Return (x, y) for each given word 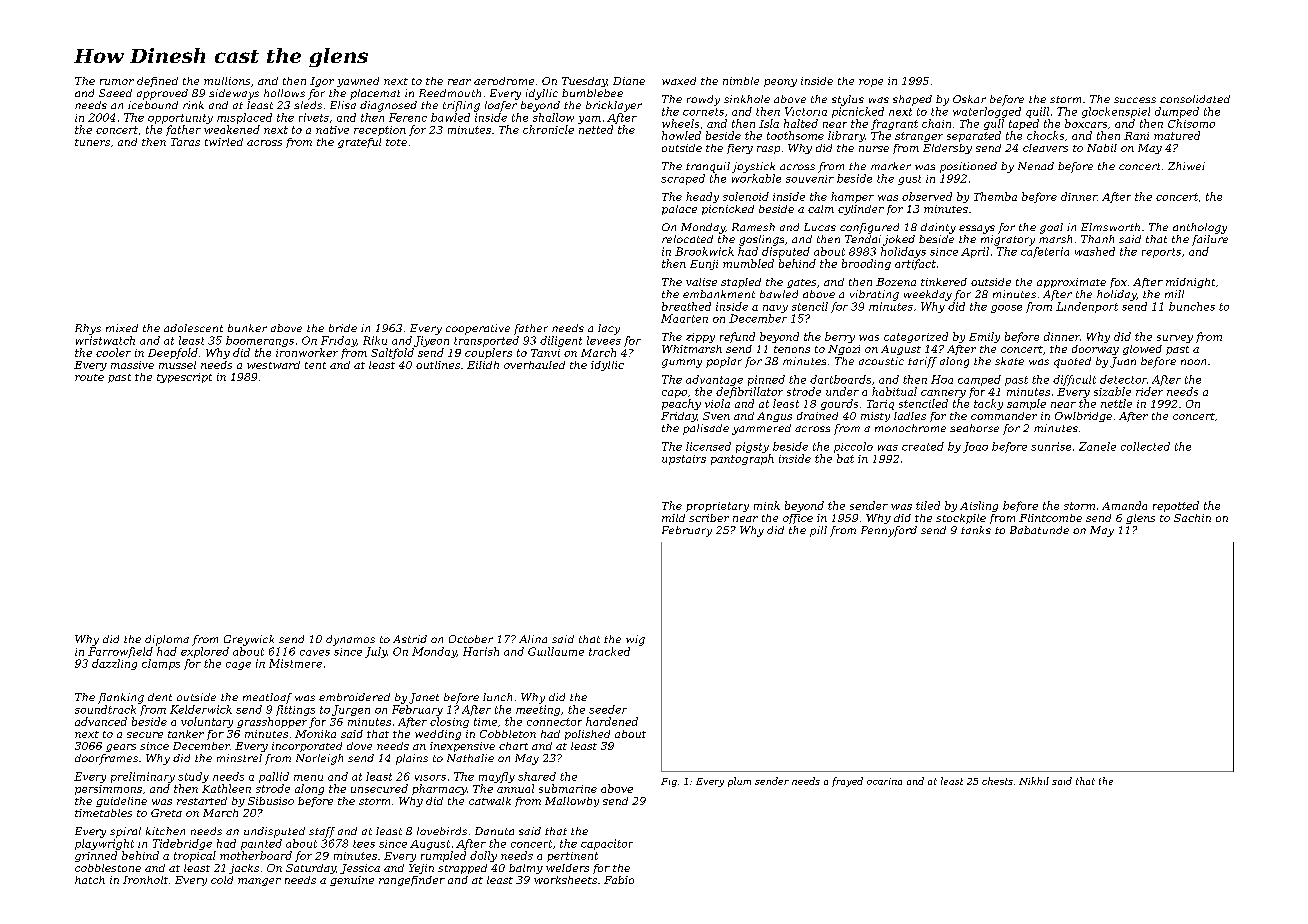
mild (673, 518)
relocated (687, 239)
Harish (481, 651)
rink (193, 105)
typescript (184, 378)
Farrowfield (120, 652)
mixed (122, 328)
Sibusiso (271, 801)
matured (1177, 135)
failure (1210, 240)
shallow (553, 117)
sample (1026, 404)
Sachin (1192, 518)
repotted (1176, 506)
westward (273, 365)
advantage (714, 380)
